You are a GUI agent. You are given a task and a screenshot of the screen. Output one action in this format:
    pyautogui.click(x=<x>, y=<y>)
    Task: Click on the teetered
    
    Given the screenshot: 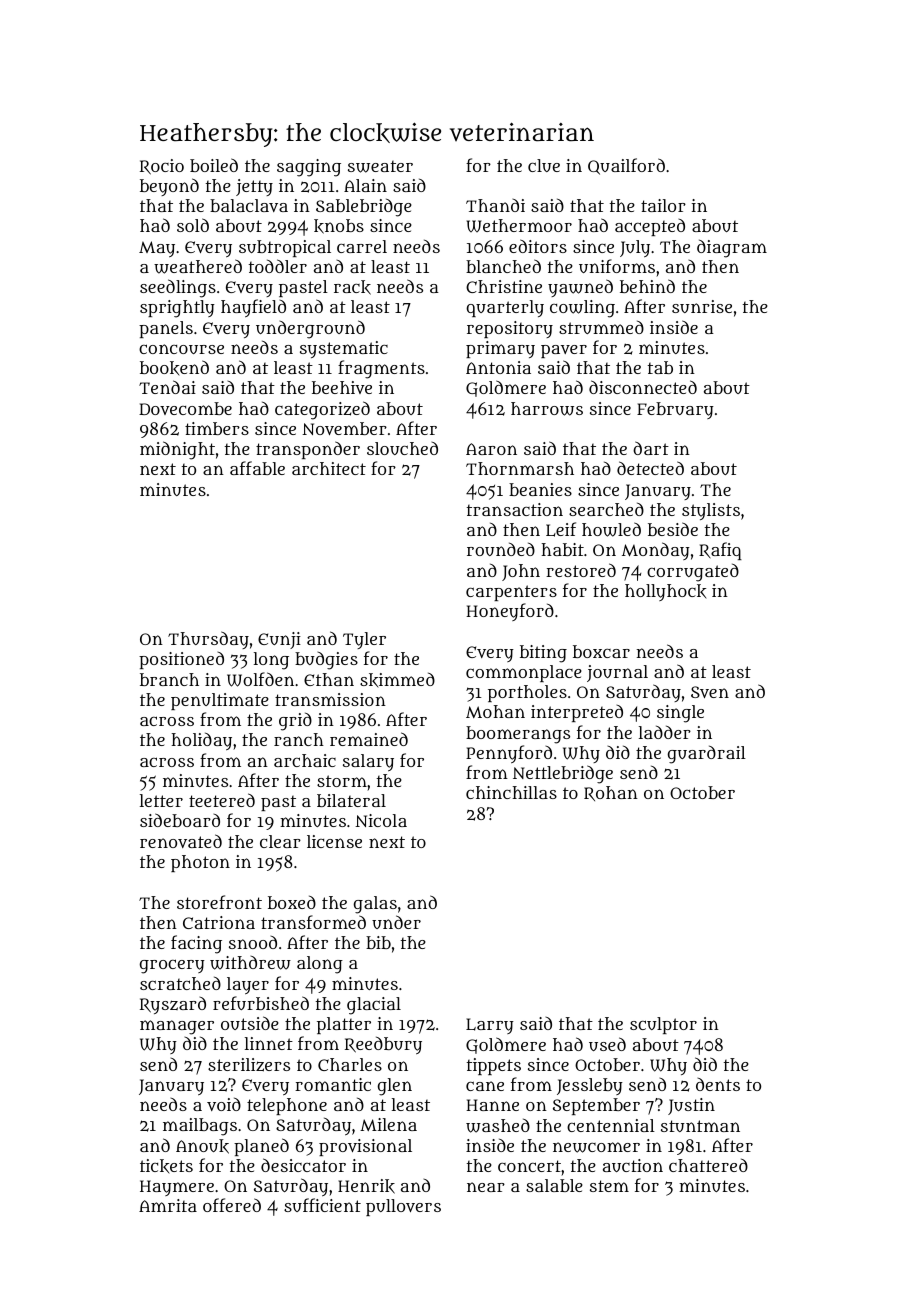 What is the action you would take?
    pyautogui.click(x=222, y=800)
